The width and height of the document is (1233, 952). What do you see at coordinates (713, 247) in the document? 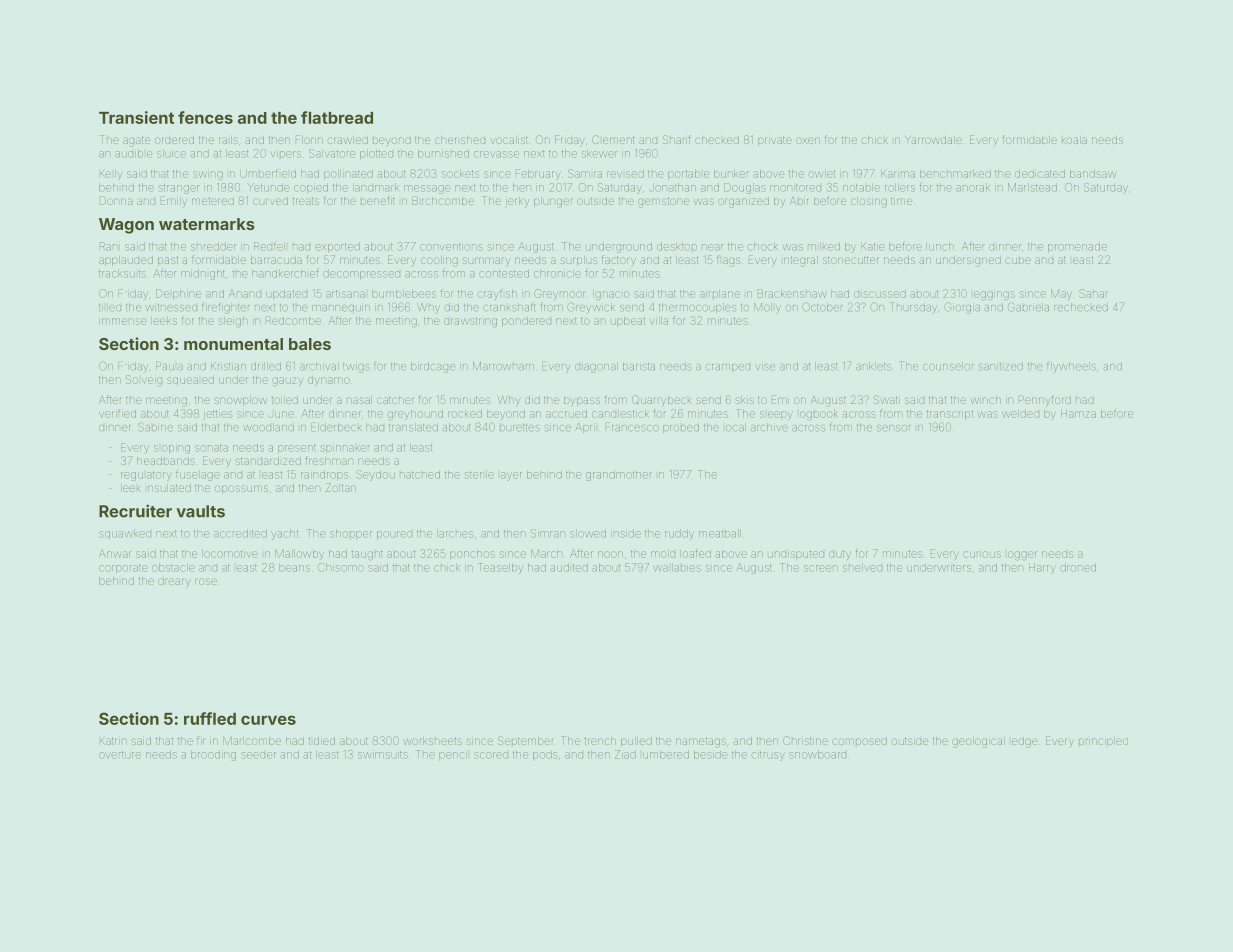
I see `near` at bounding box center [713, 247].
